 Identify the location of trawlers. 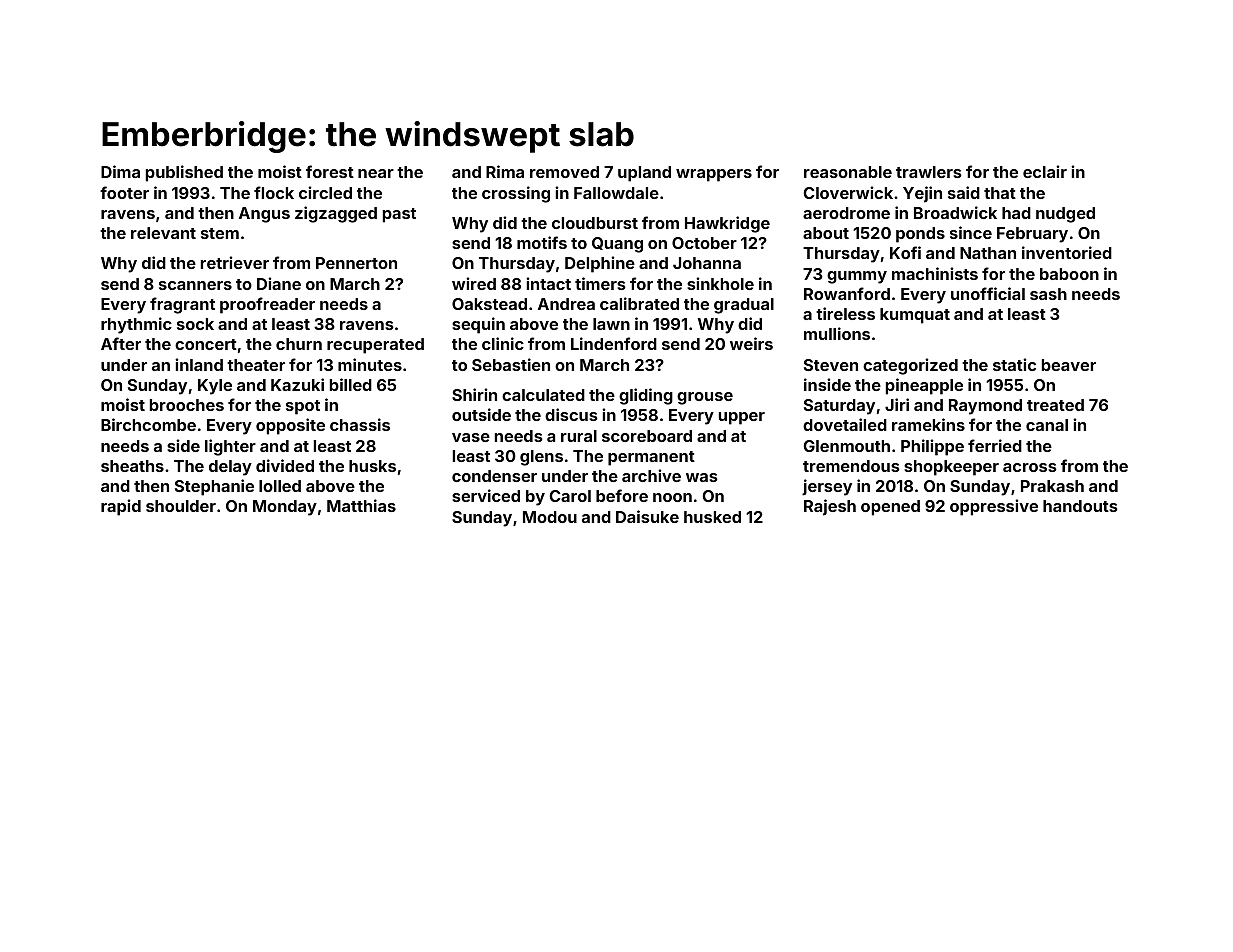
(929, 172).
